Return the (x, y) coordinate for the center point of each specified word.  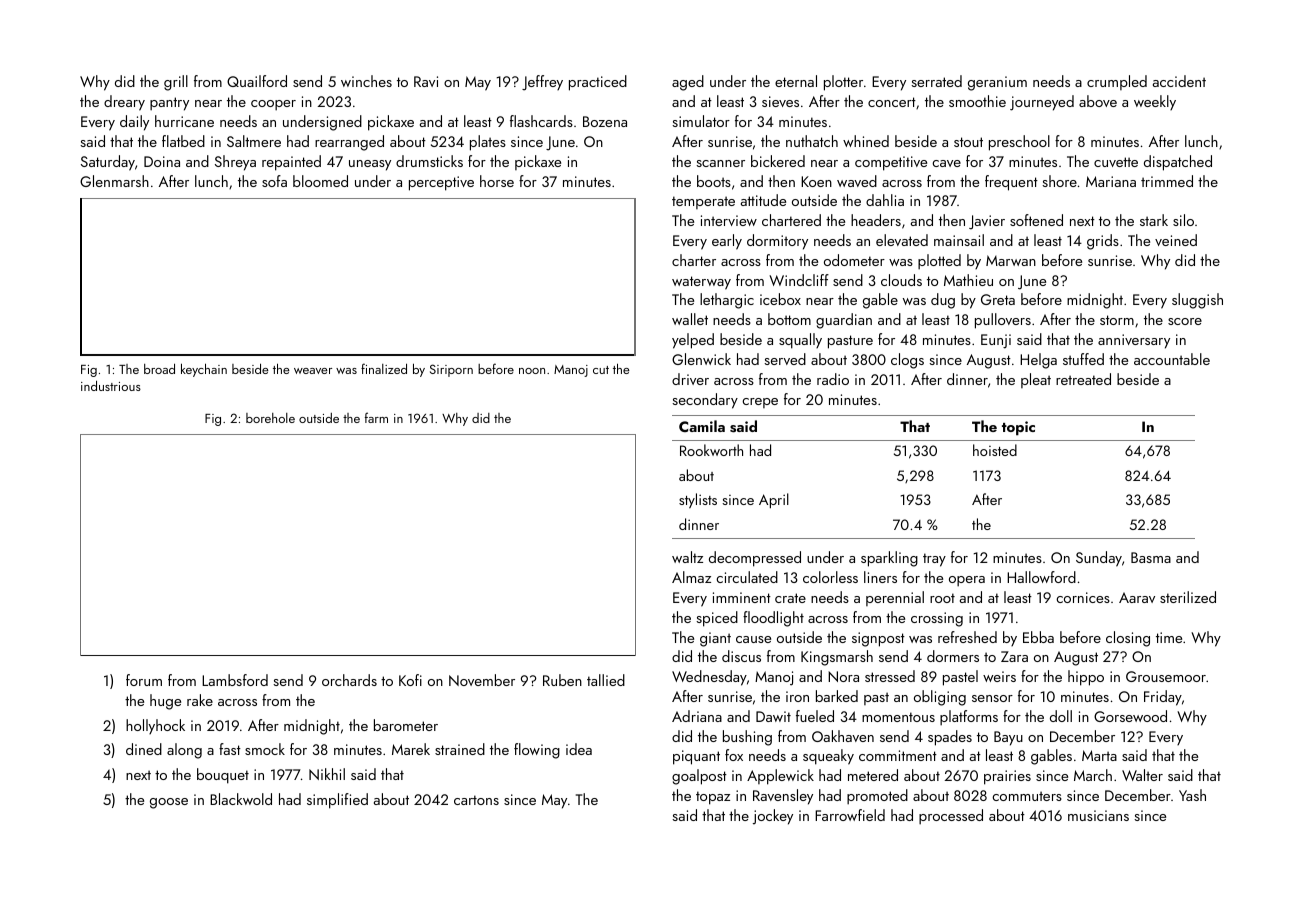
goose (169, 803)
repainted (291, 163)
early (727, 242)
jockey (773, 817)
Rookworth (711, 450)
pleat (1036, 380)
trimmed (1167, 181)
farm (376, 417)
